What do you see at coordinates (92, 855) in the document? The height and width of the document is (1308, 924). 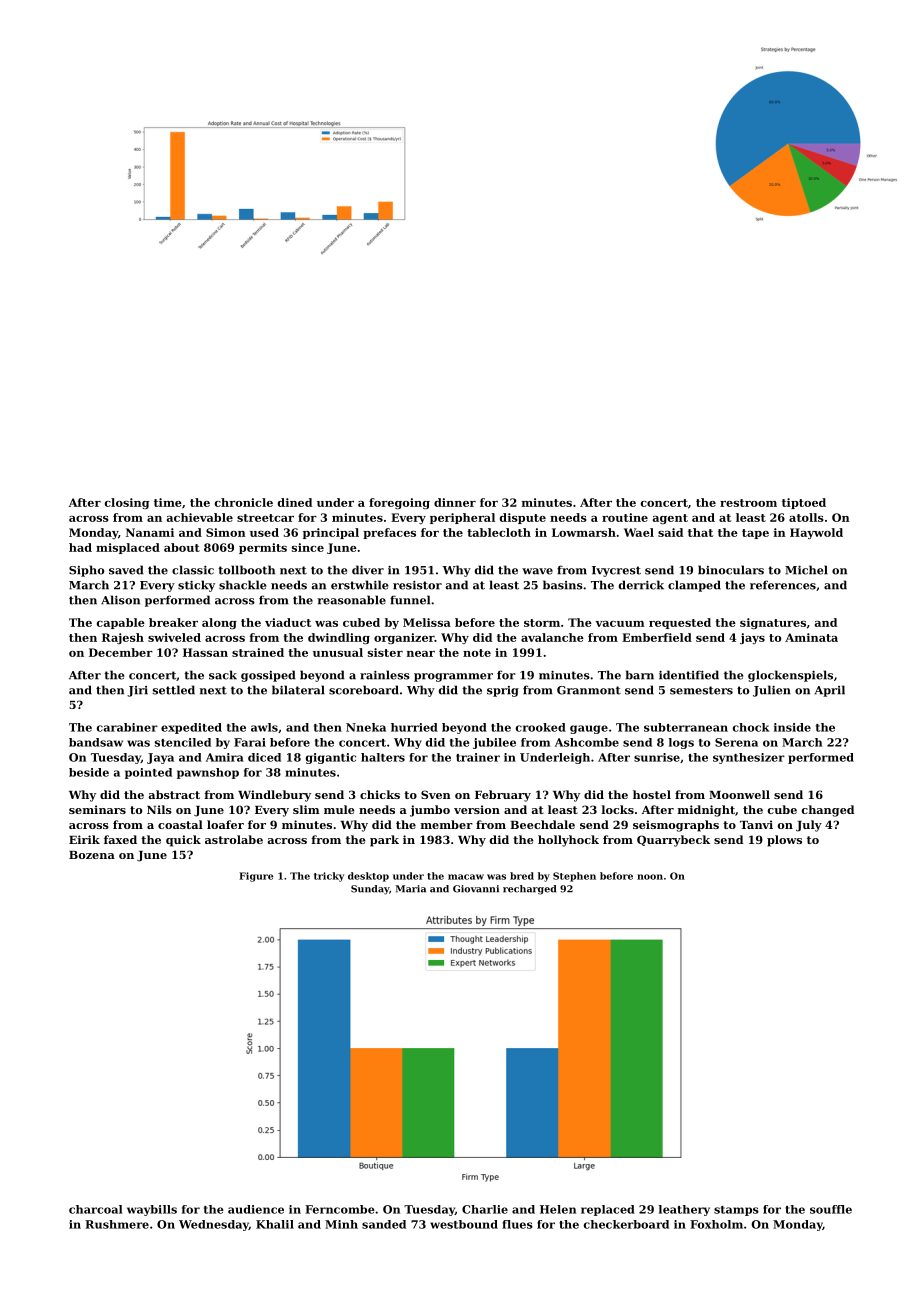 I see `Bozena` at bounding box center [92, 855].
